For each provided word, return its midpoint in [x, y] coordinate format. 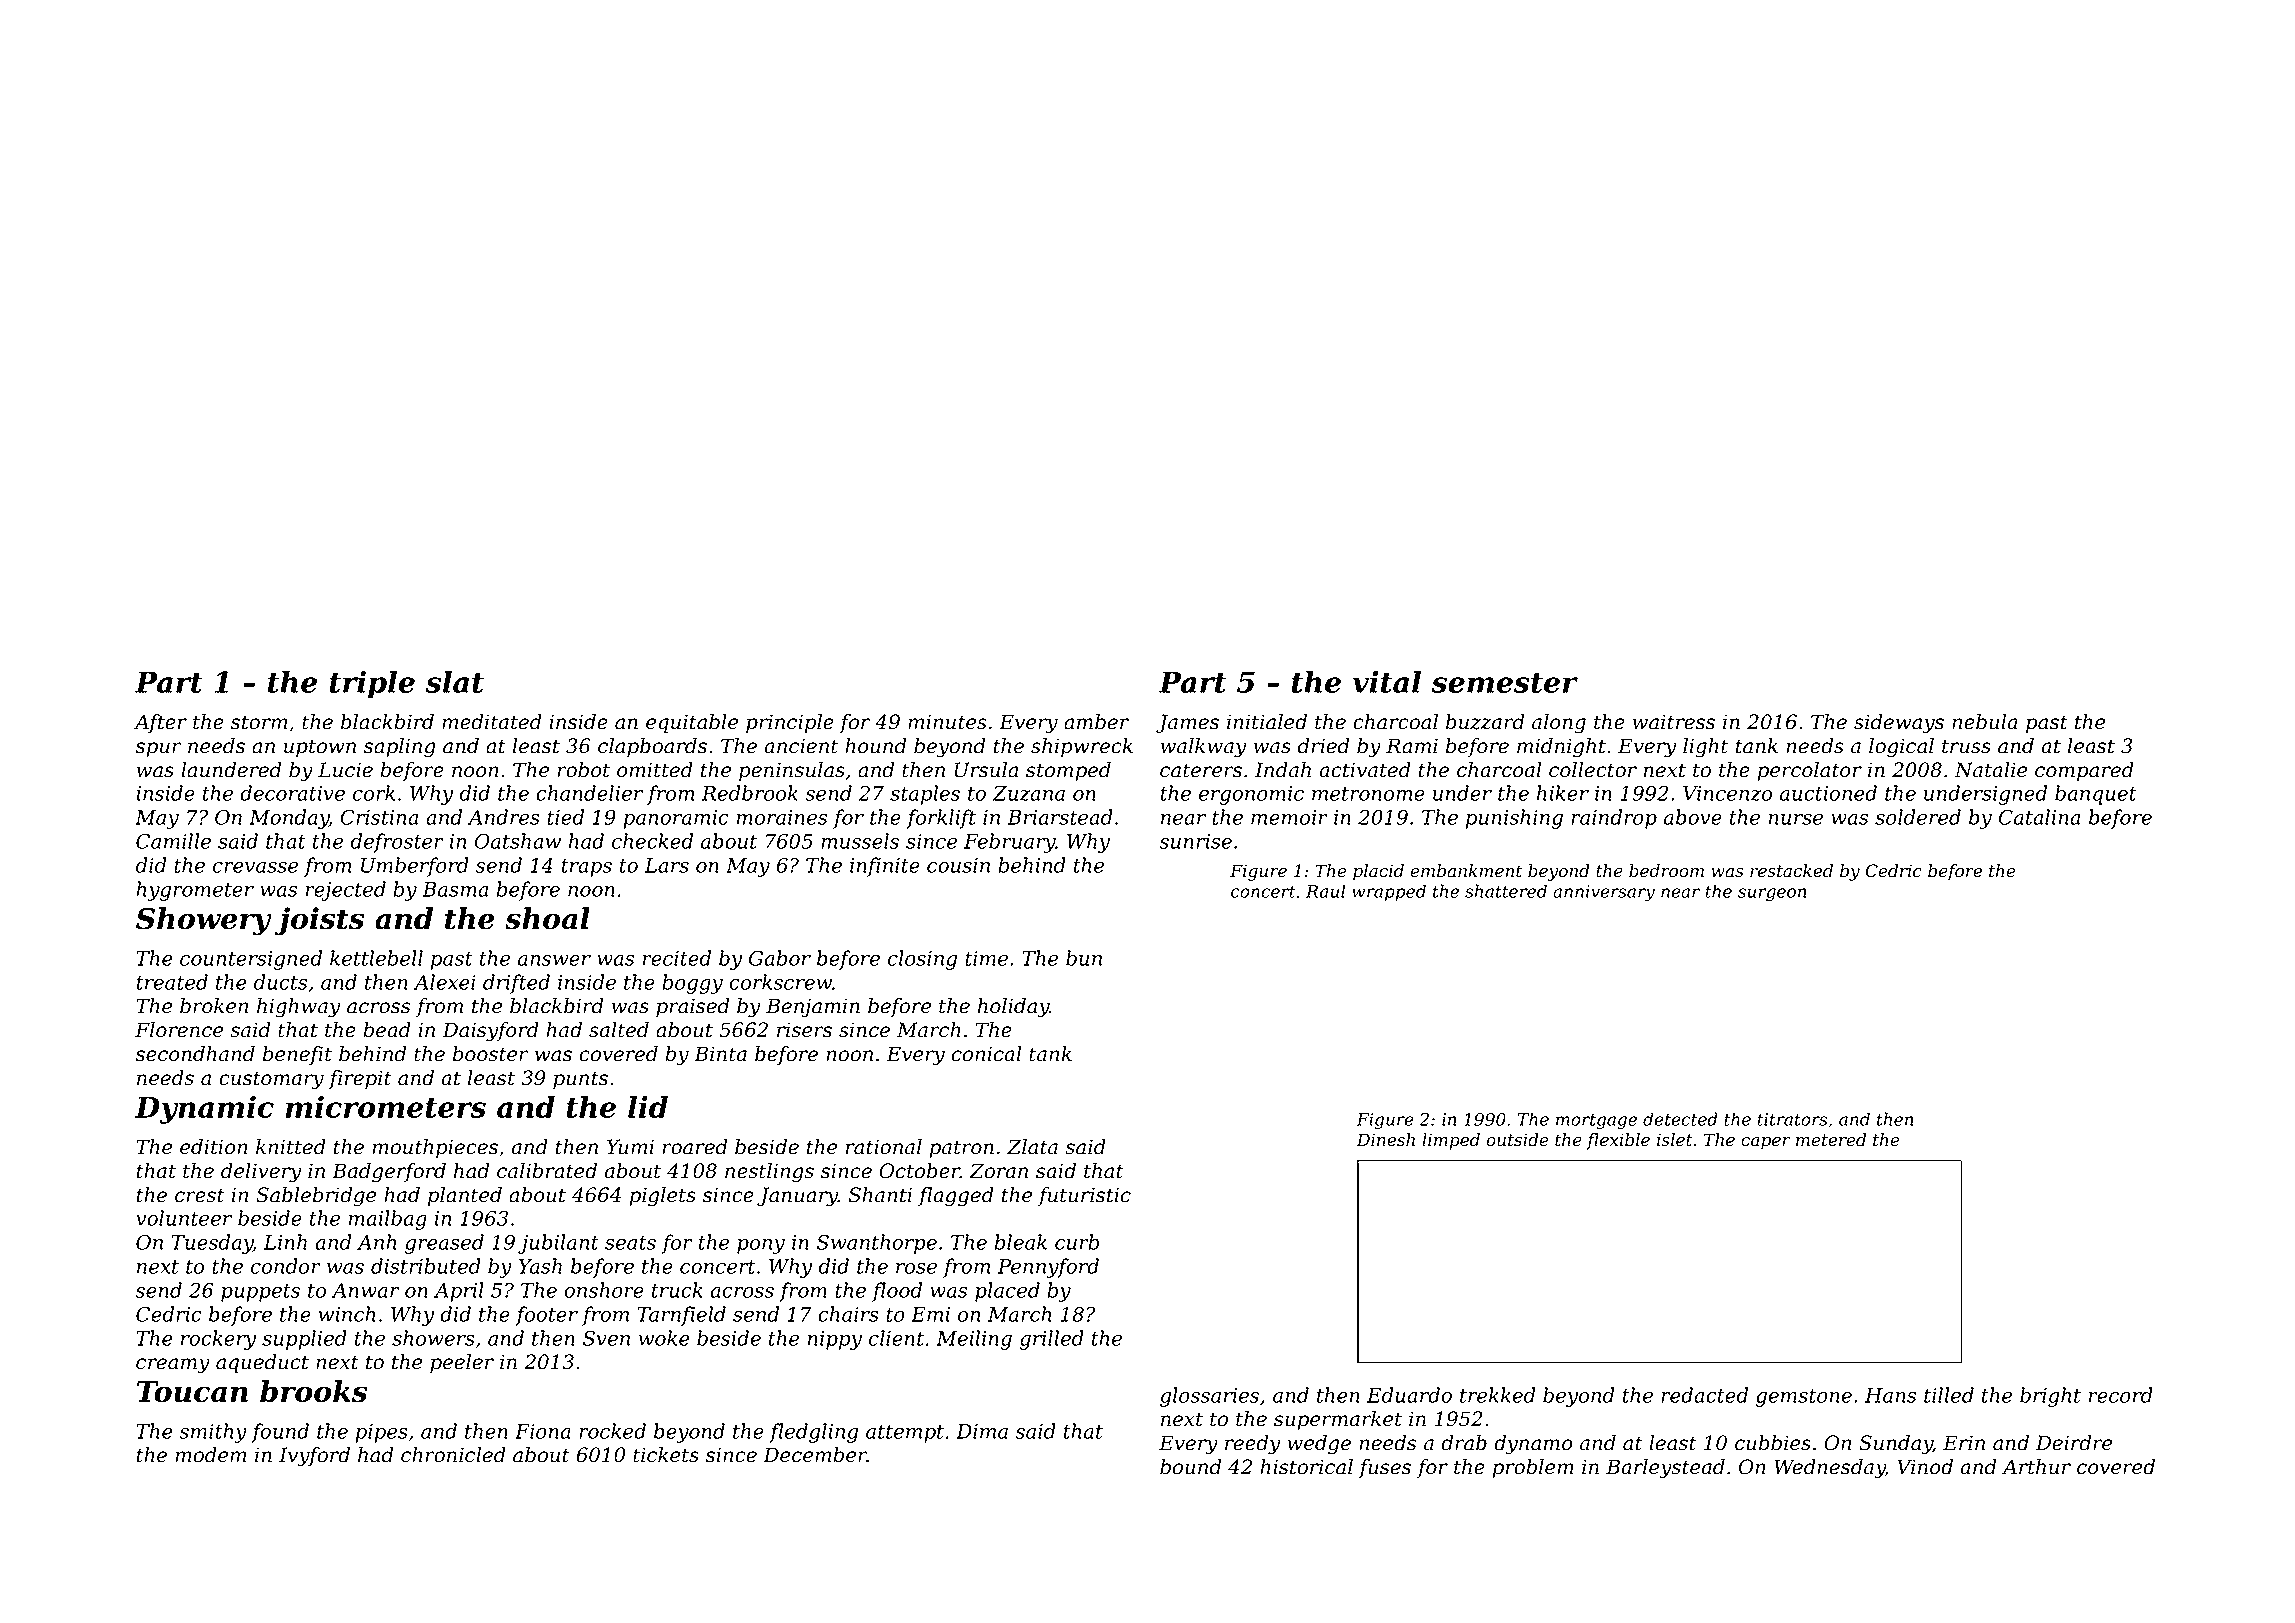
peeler [462, 1363]
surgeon [1772, 895]
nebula [1985, 722]
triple [372, 685]
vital [1387, 682]
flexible [1618, 1141]
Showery [204, 921]
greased [444, 1244]
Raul [1325, 891]
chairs [848, 1314]
